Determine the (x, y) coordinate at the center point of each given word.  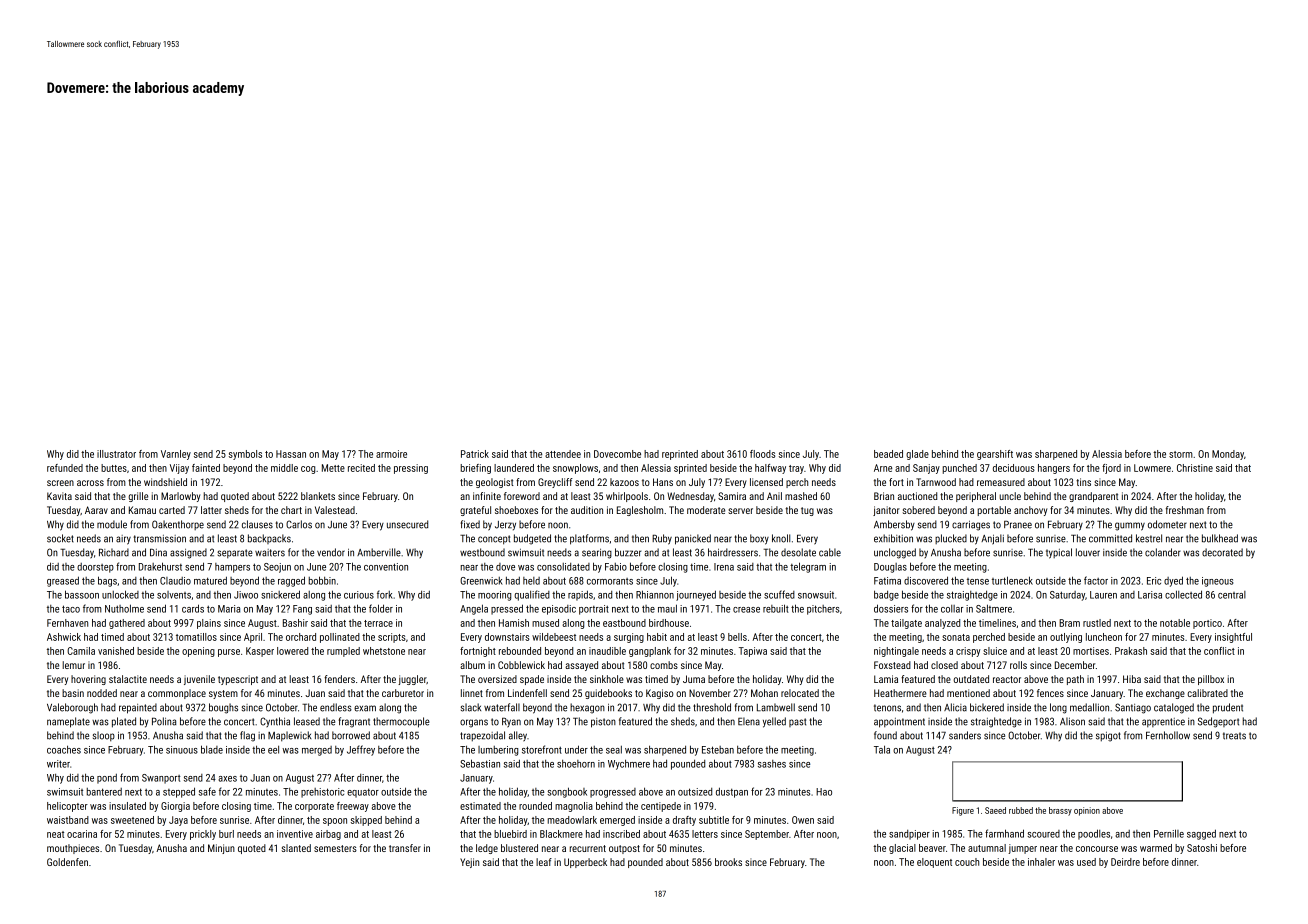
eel (273, 750)
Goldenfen (67, 862)
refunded (65, 468)
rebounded (520, 651)
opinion (1087, 811)
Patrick (475, 454)
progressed (613, 793)
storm (1181, 454)
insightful (1233, 638)
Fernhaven (67, 623)
